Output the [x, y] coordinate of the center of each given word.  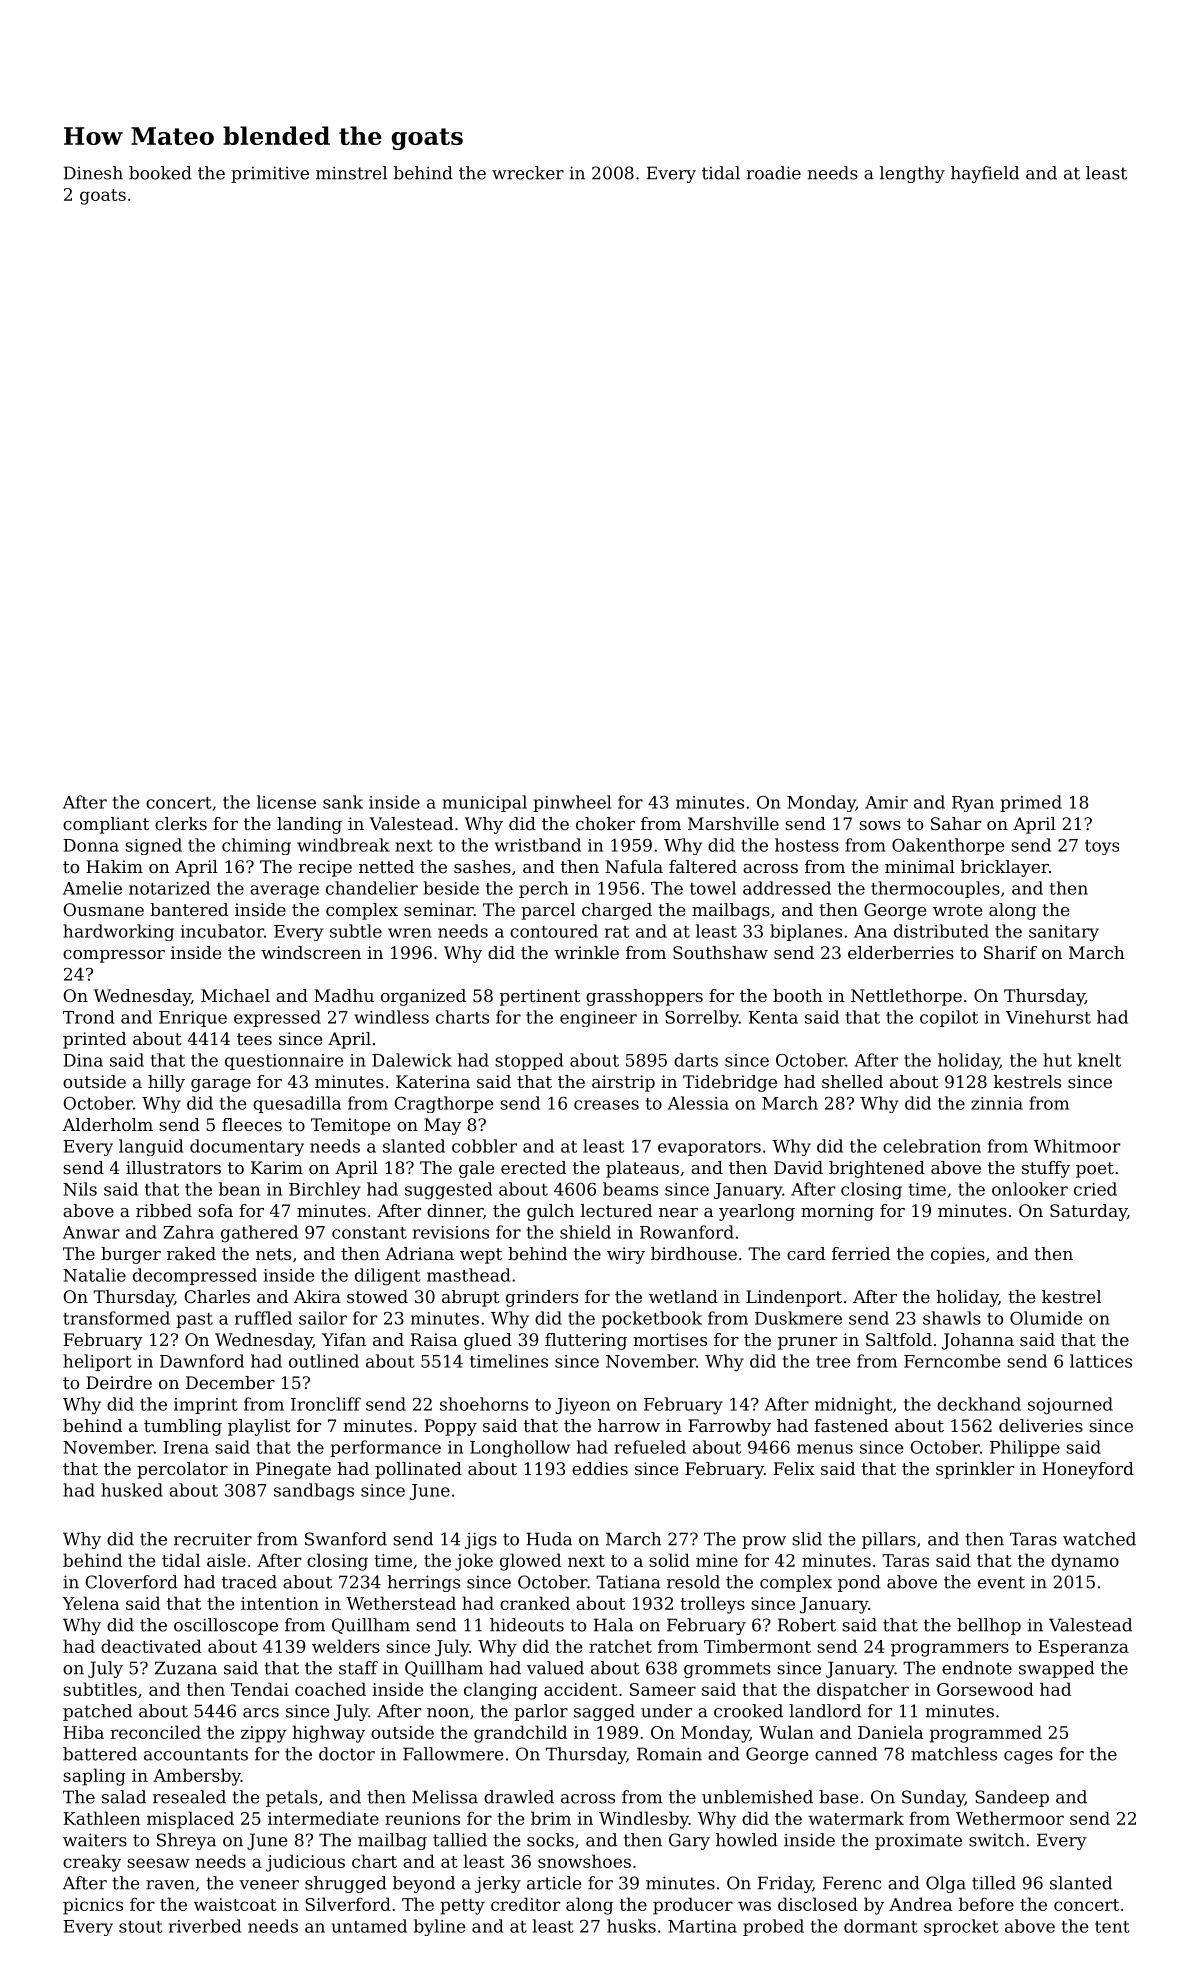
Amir [886, 802]
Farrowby [729, 1427]
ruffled [263, 1318]
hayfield [985, 174]
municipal [484, 803]
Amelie [92, 888]
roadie [773, 173]
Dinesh [93, 173]
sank [343, 802]
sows [880, 825]
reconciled [155, 1732]
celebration [932, 1146]
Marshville [733, 823]
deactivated [151, 1646]
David [798, 1167]
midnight [853, 1406]
